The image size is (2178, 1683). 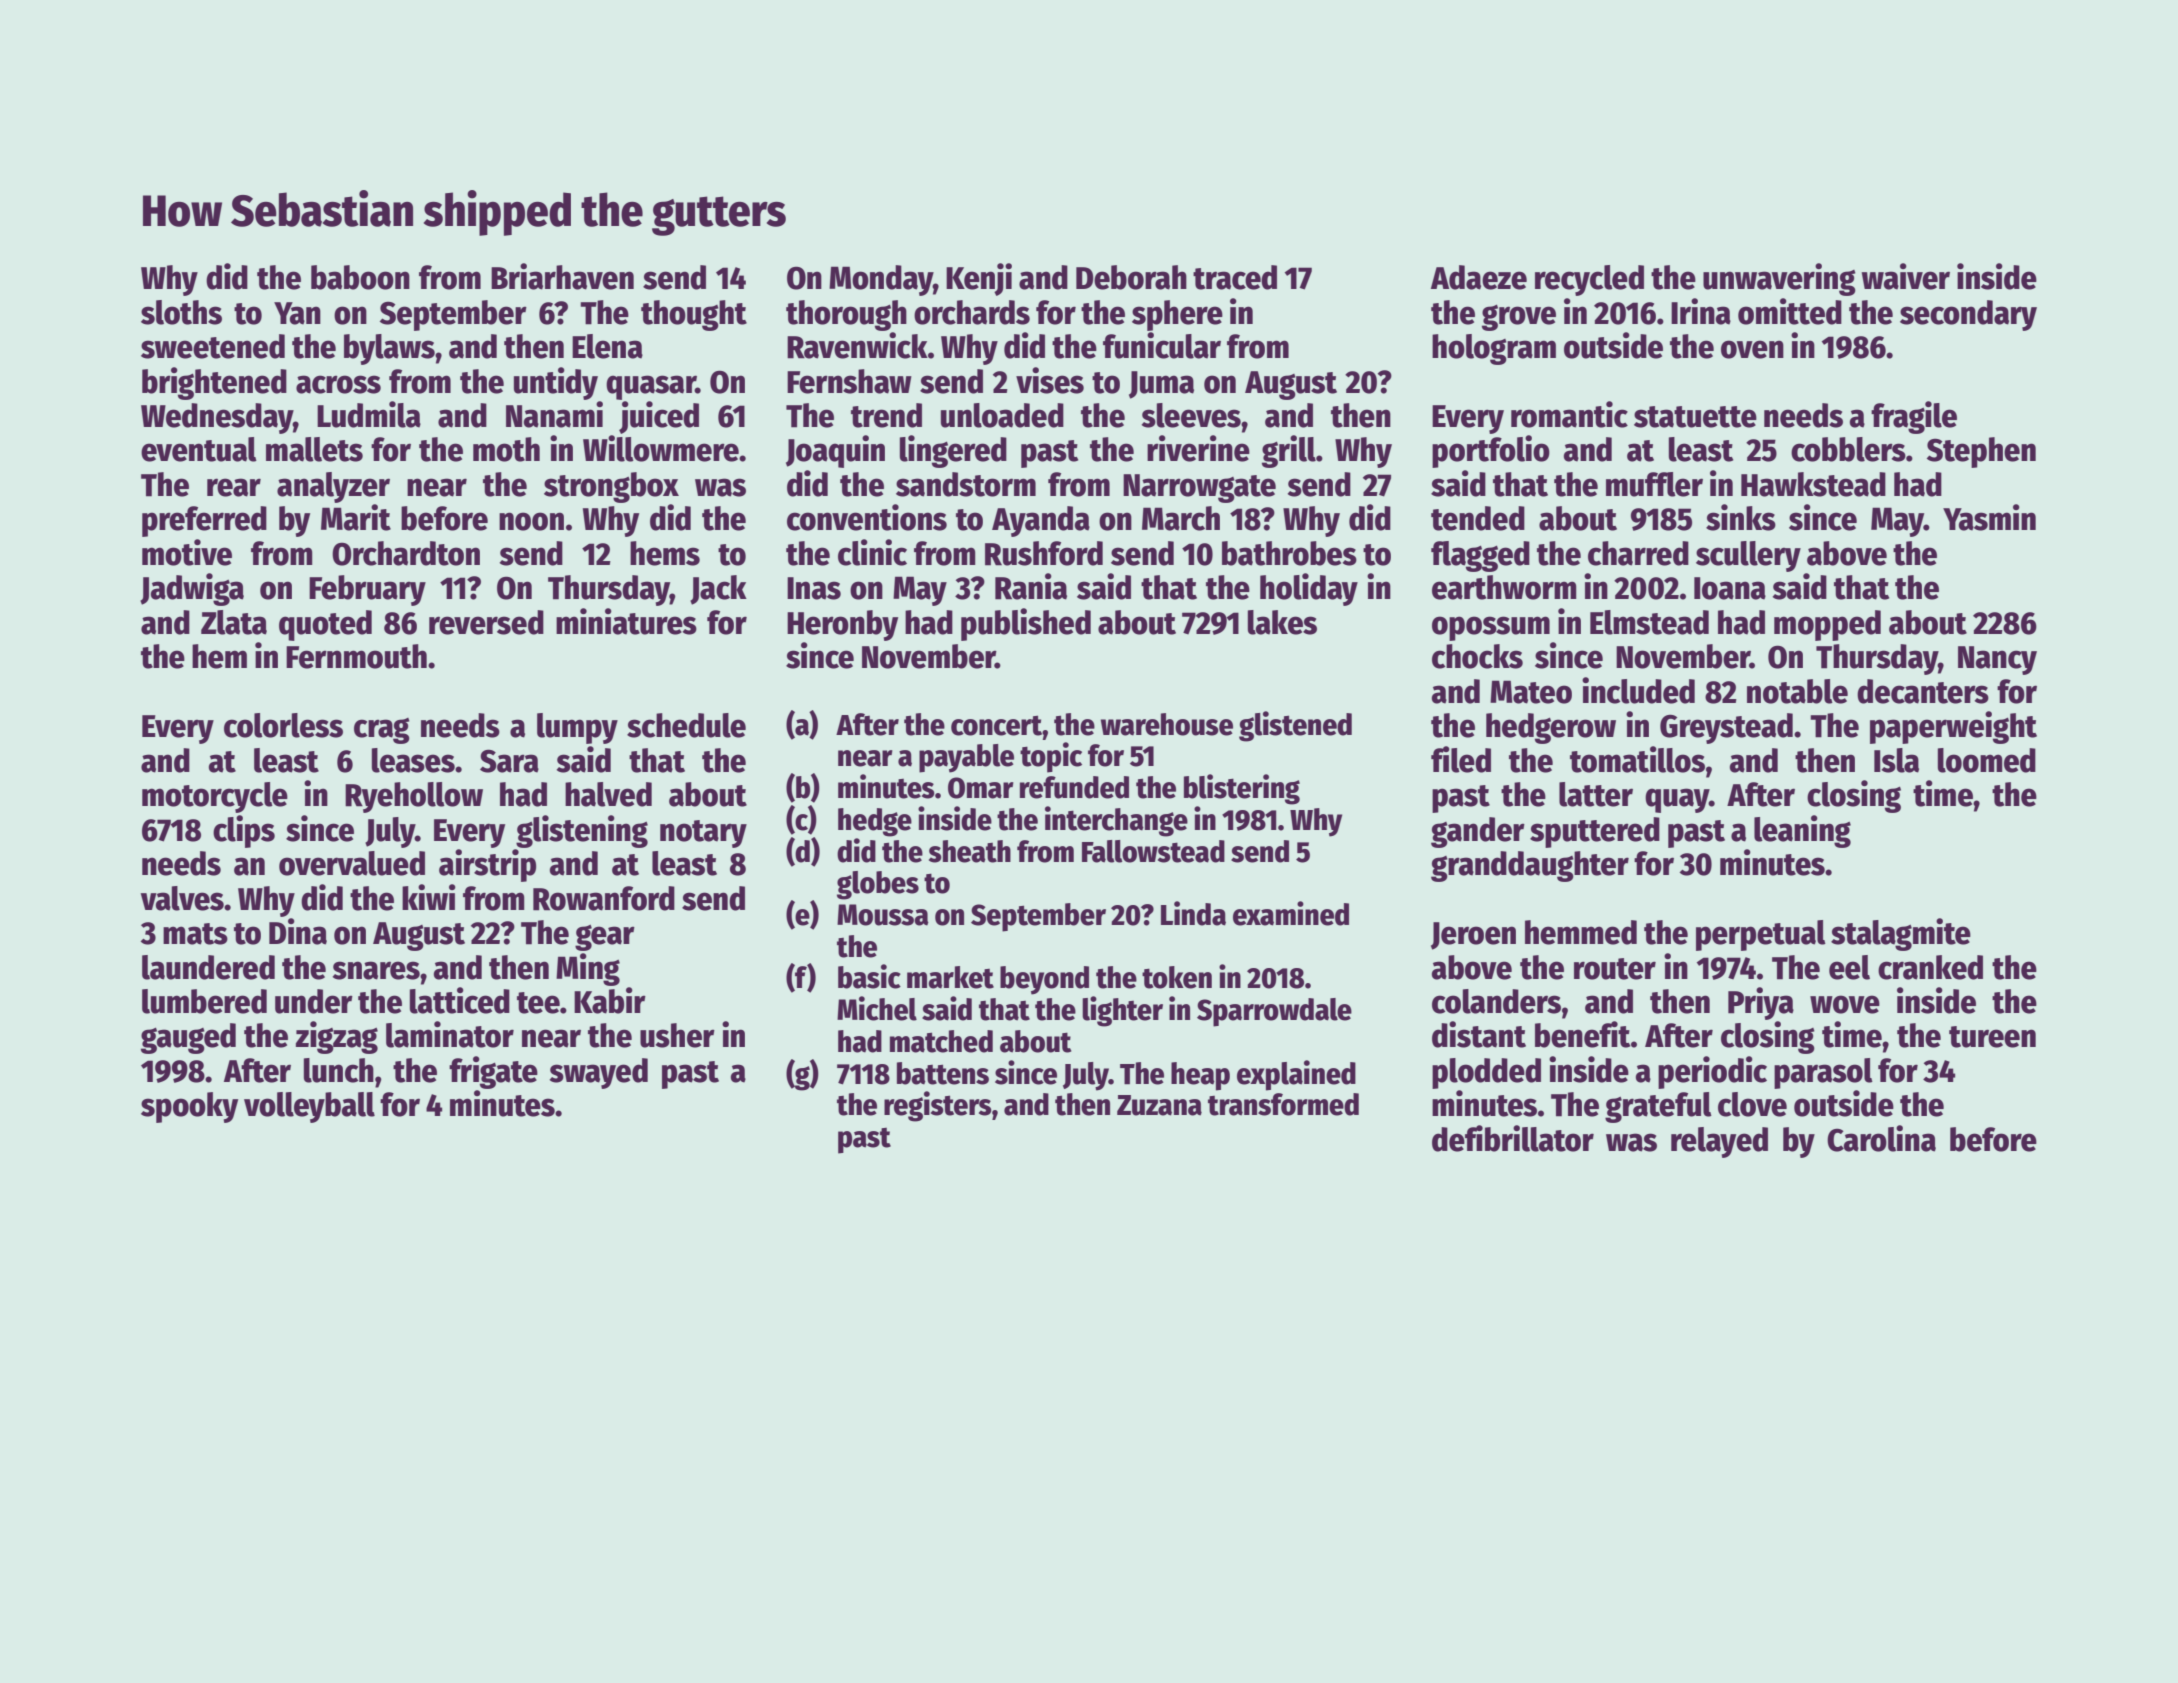 I want to click on colorless, so click(x=283, y=725).
